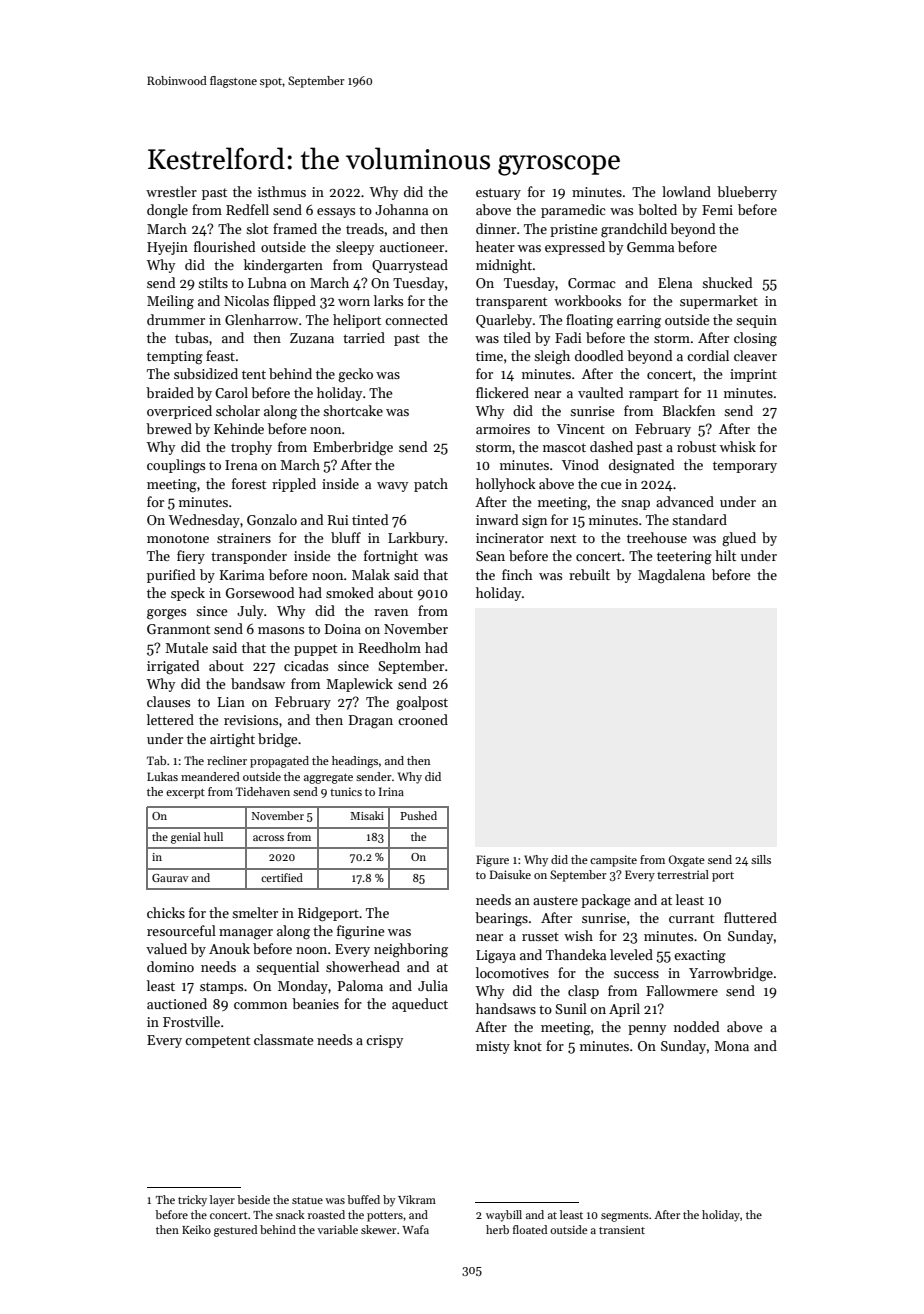  I want to click on purified, so click(171, 576).
